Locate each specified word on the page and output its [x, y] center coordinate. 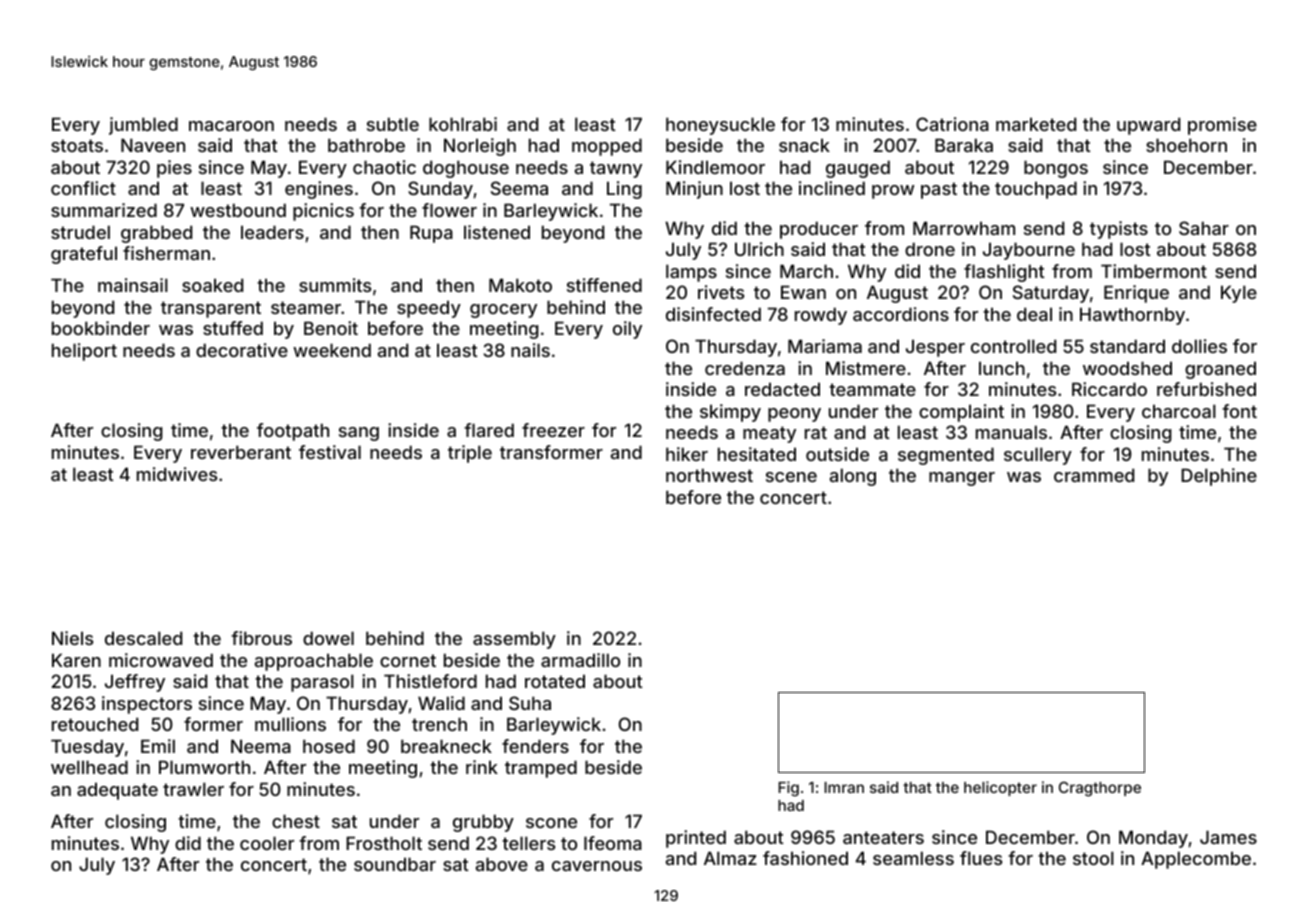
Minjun [694, 190]
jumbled [143, 126]
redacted [782, 389]
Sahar [1204, 228]
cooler [267, 843]
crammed [1094, 475]
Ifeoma [613, 843]
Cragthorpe [1100, 789]
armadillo [580, 660]
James [1228, 837]
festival [330, 452]
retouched [95, 724]
